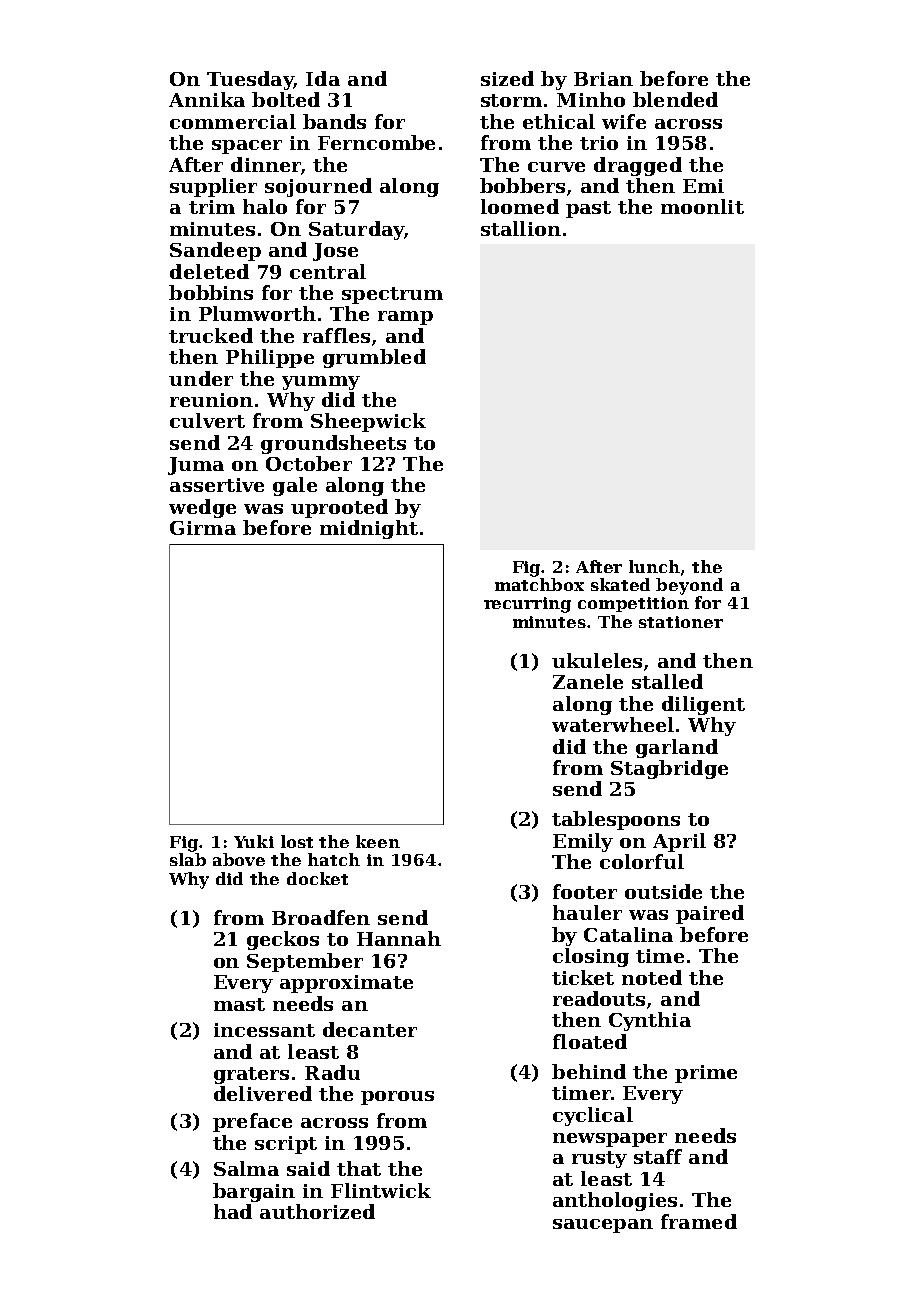  Describe the element at coordinates (702, 206) in the document. I see `moonlit` at that location.
